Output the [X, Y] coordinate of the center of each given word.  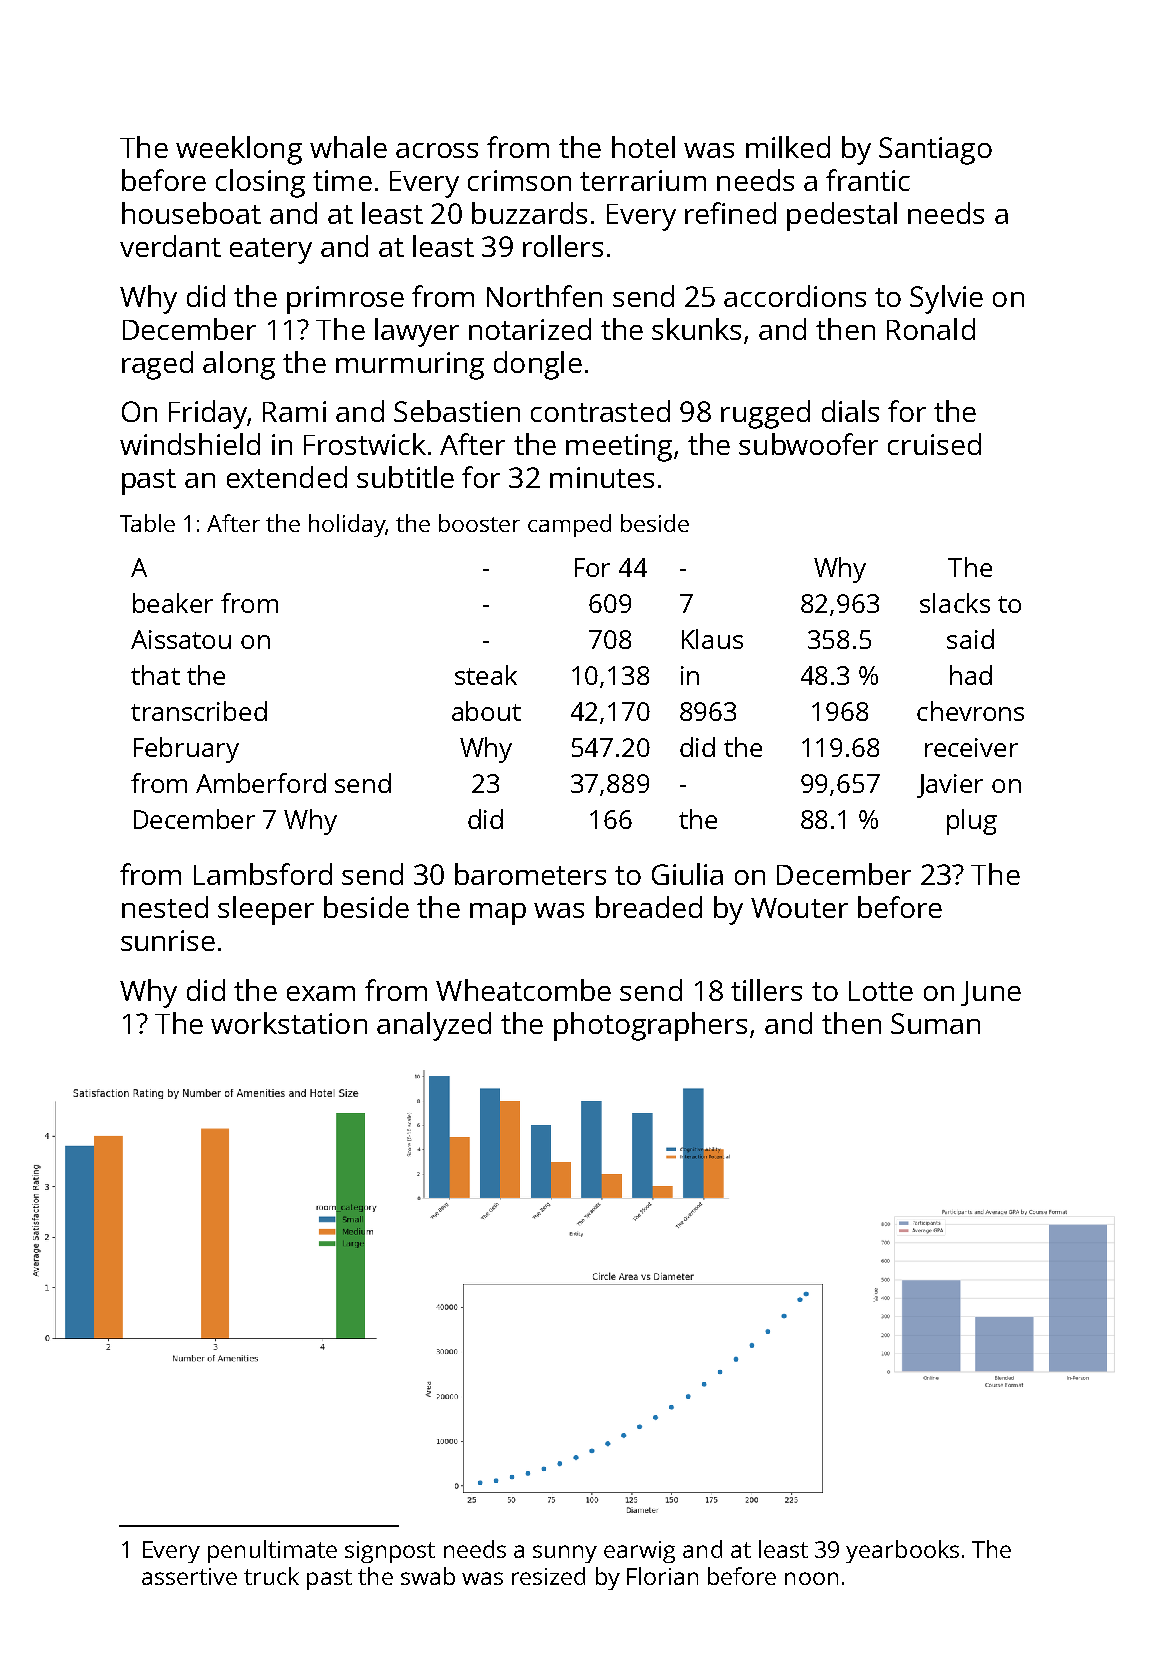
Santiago [935, 151]
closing [260, 183]
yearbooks [902, 1551]
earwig [639, 1552]
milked [788, 147]
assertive [189, 1576]
